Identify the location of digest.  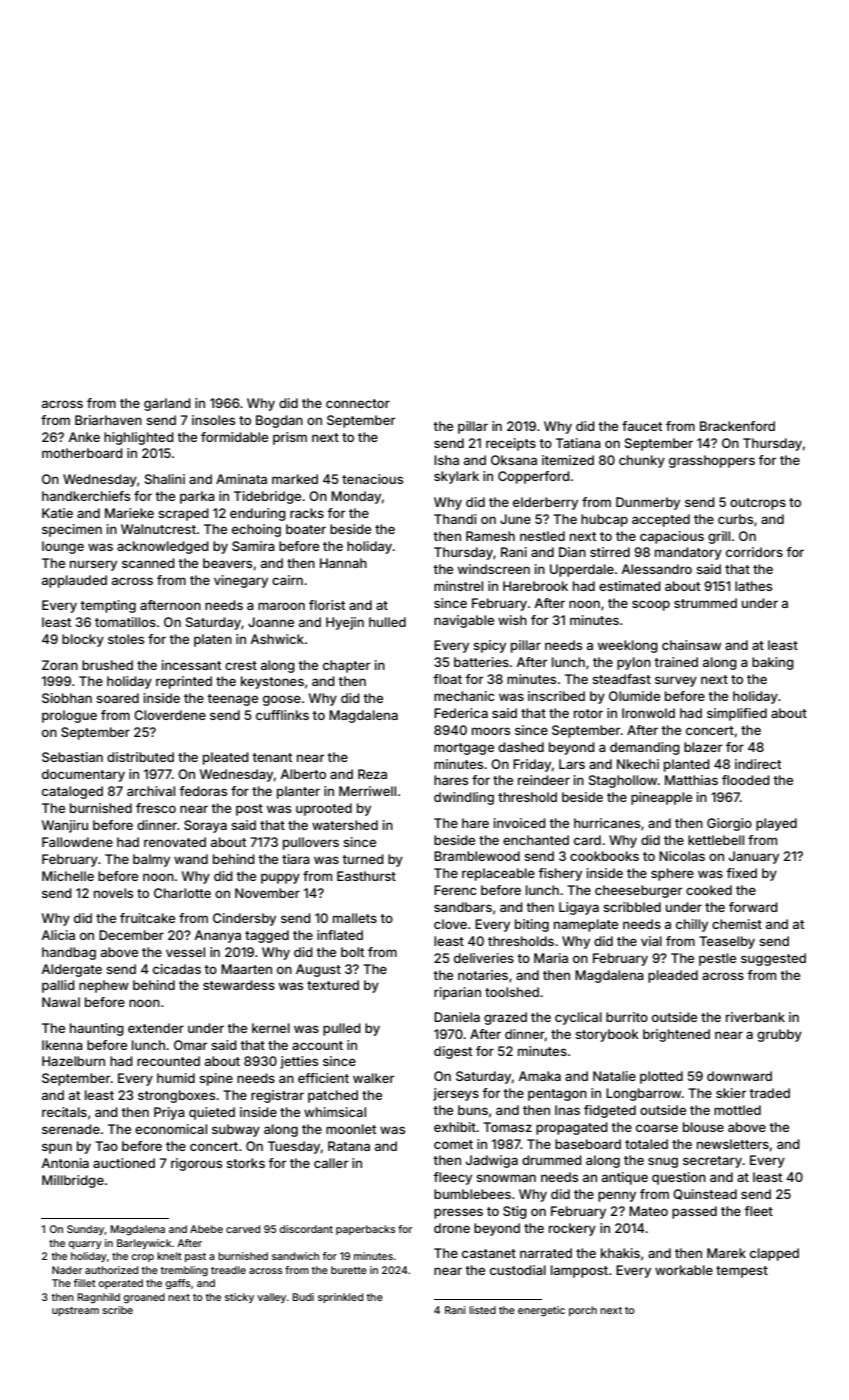
(453, 1052).
